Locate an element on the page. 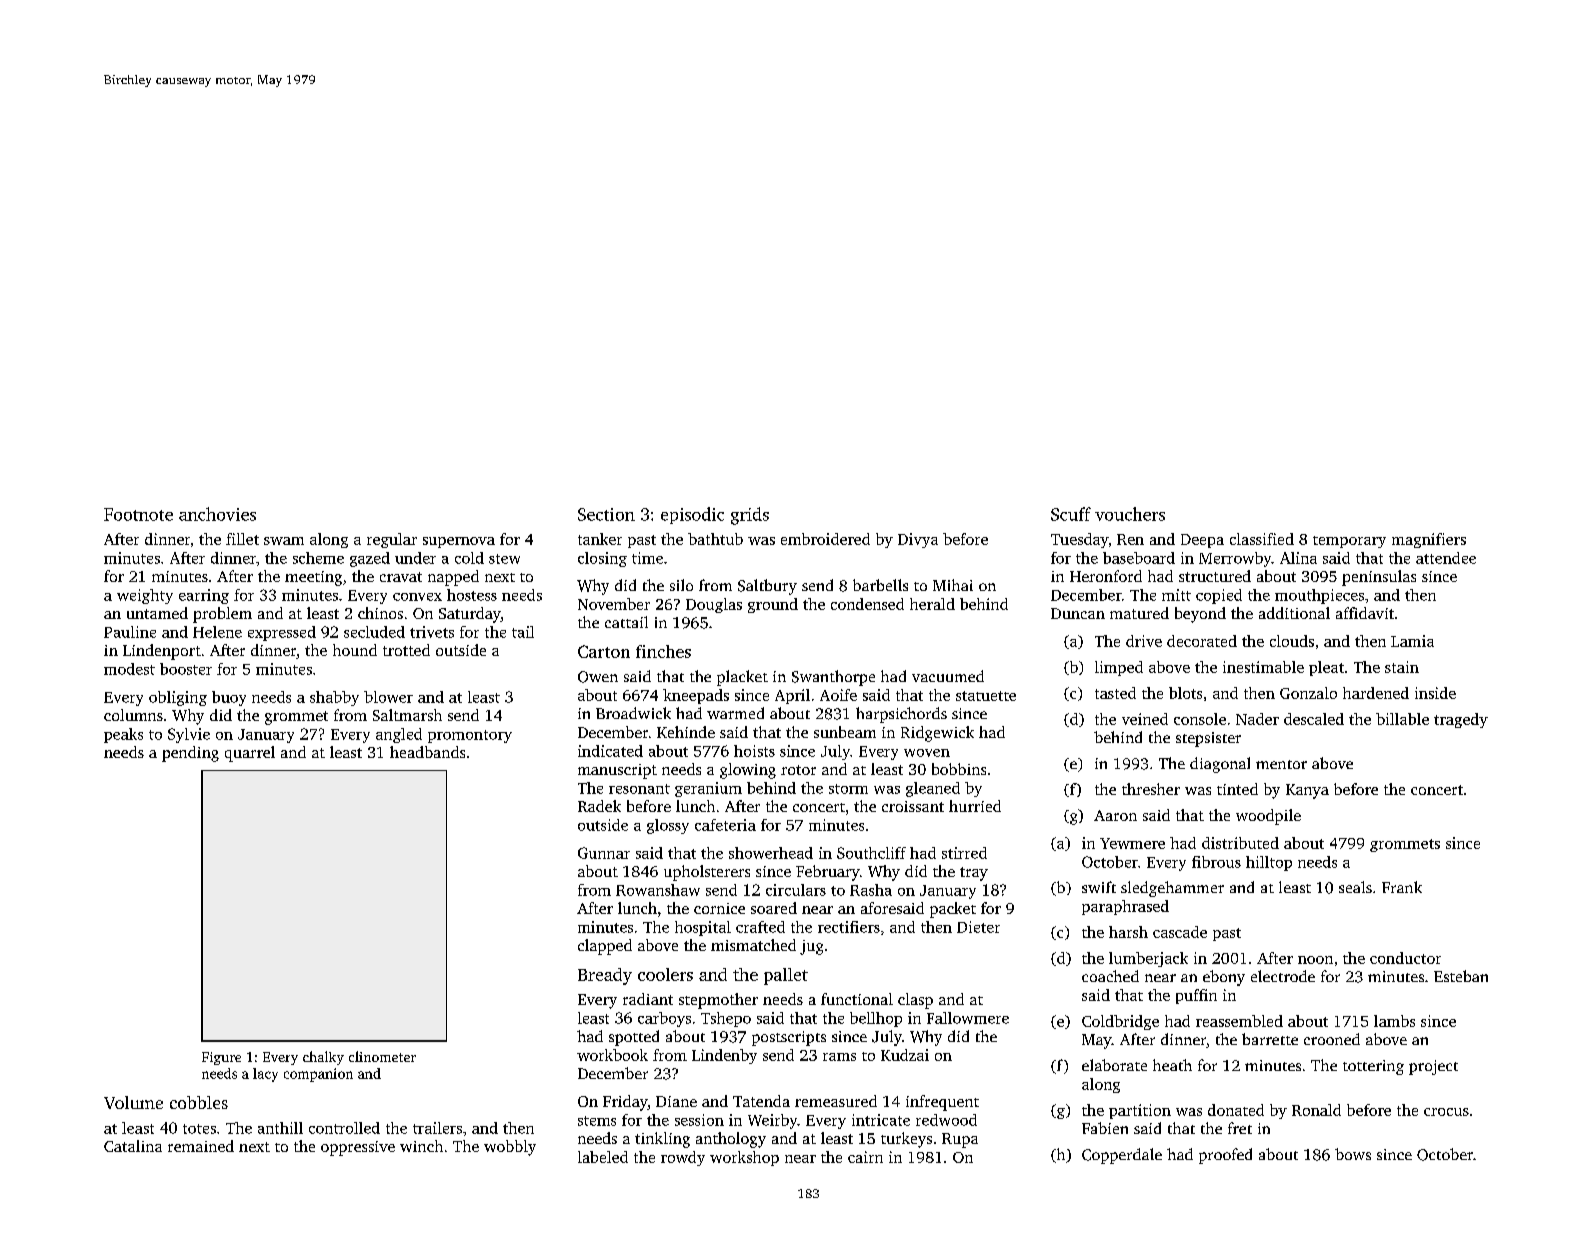 The width and height of the page is (1595, 1233). cobbles is located at coordinates (199, 1102).
